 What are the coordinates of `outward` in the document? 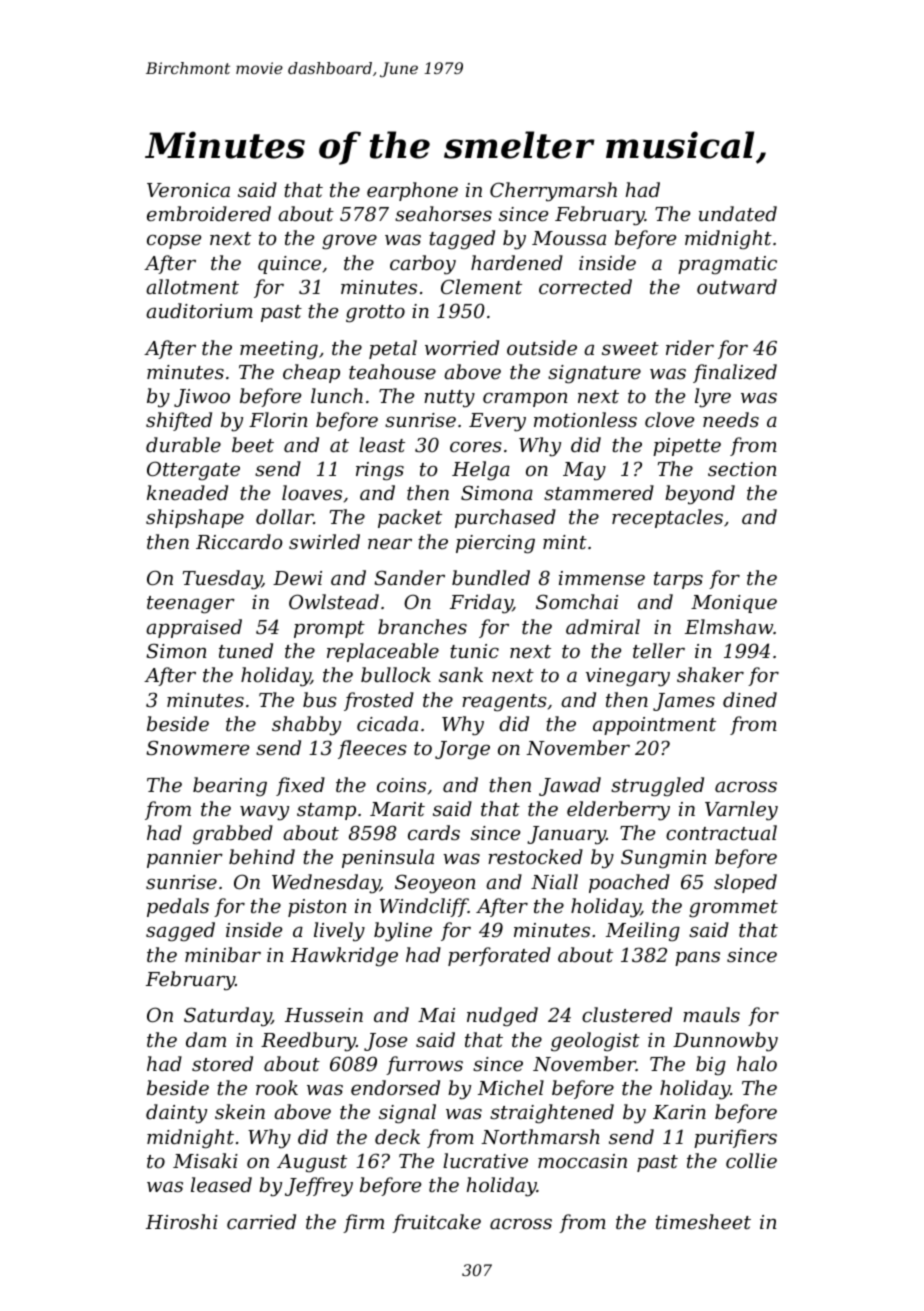 It's located at (737, 286).
